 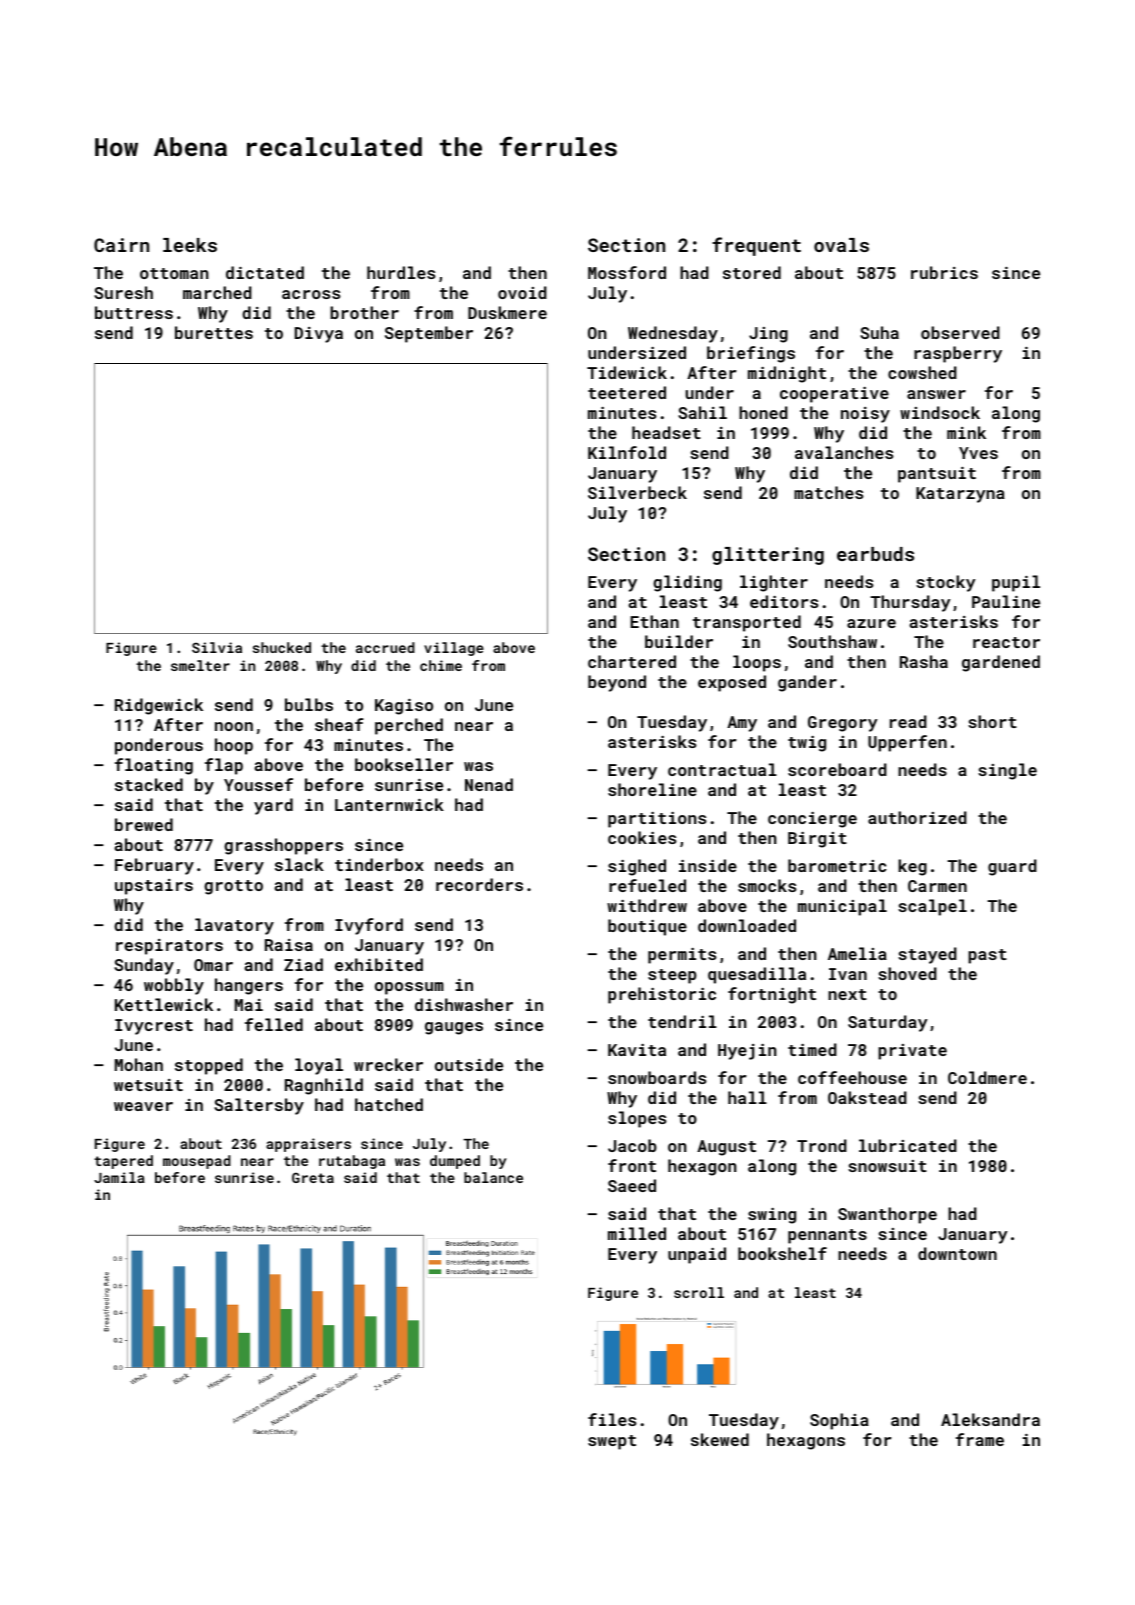 I want to click on Ridgewick, so click(x=159, y=706).
